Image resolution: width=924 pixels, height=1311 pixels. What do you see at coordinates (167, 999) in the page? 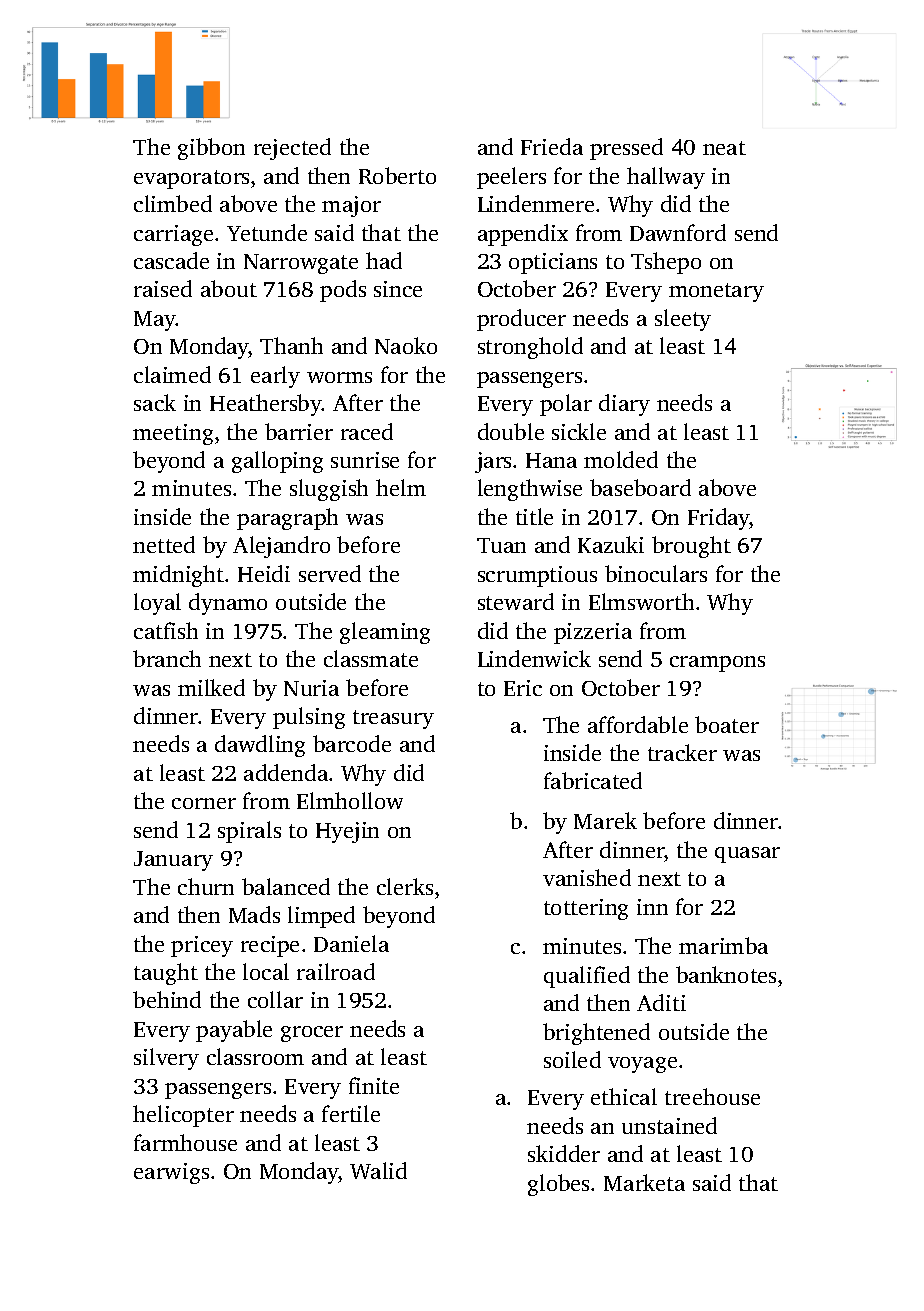
I see `behind` at bounding box center [167, 999].
